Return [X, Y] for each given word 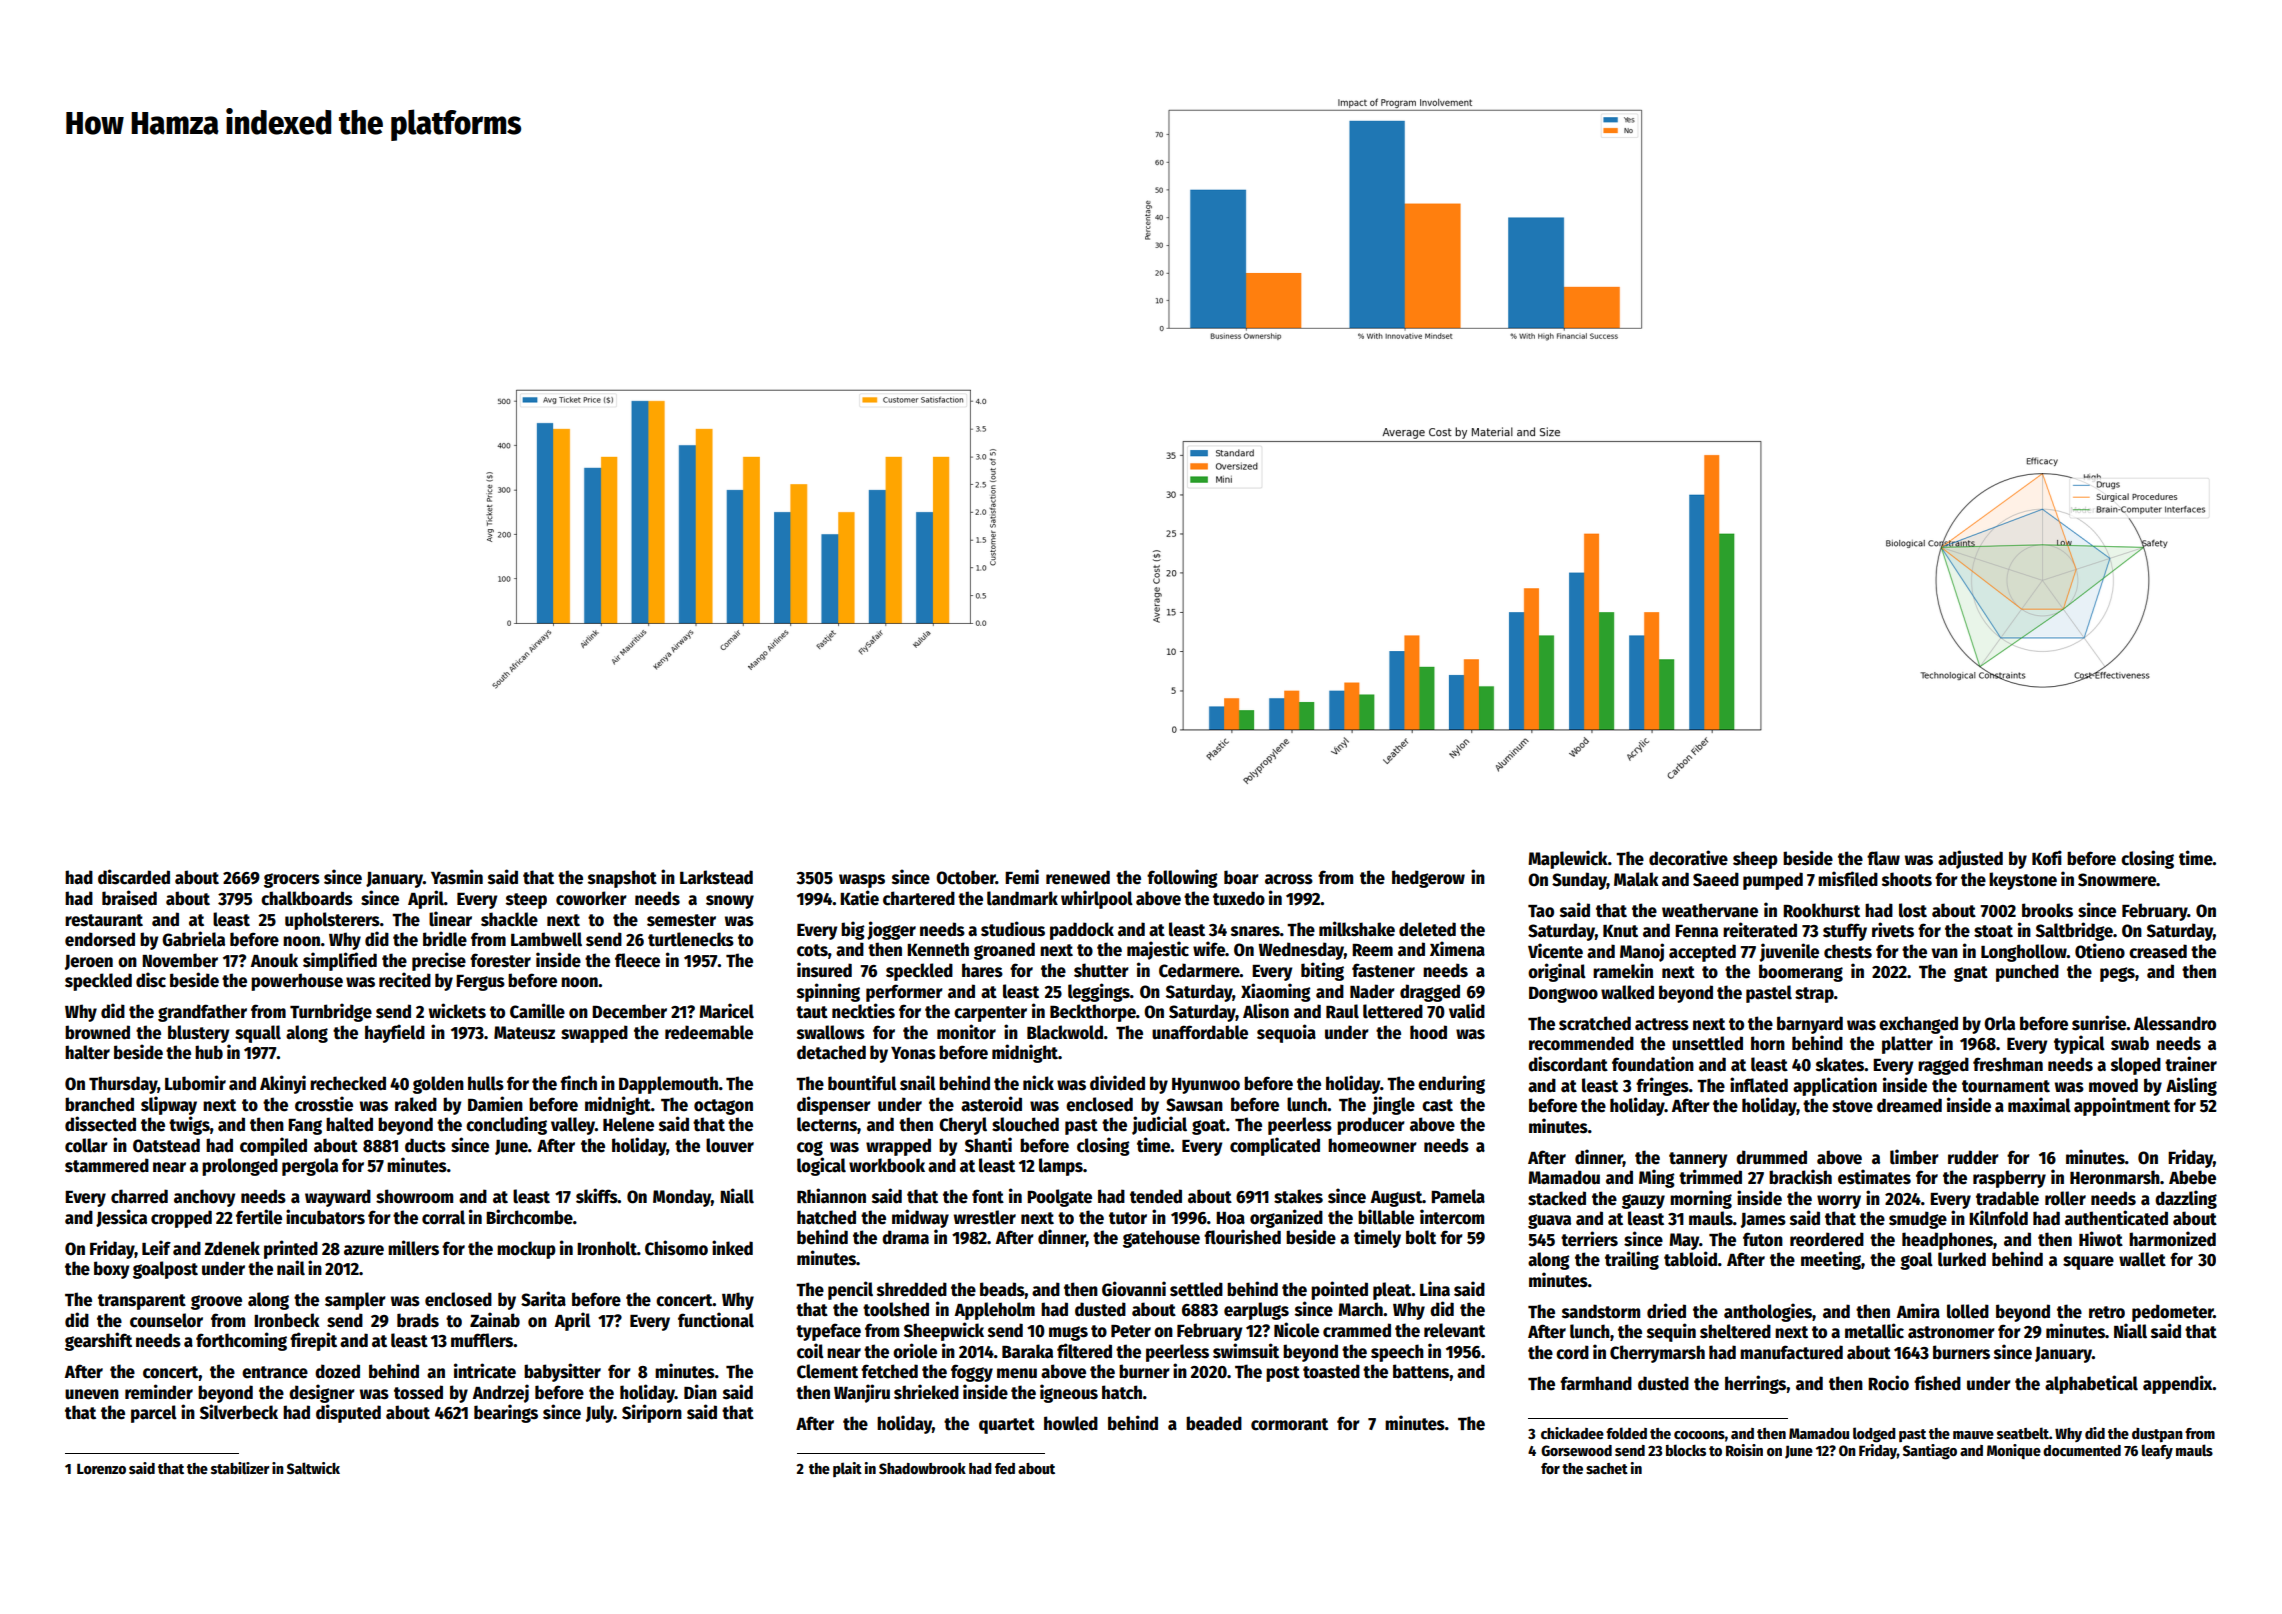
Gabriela [193, 939]
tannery [1698, 1160]
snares [1255, 931]
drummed [1771, 1157]
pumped [1773, 881]
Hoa [1230, 1218]
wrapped [898, 1147]
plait [847, 1469]
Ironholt [607, 1248]
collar [86, 1145]
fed [1005, 1468]
